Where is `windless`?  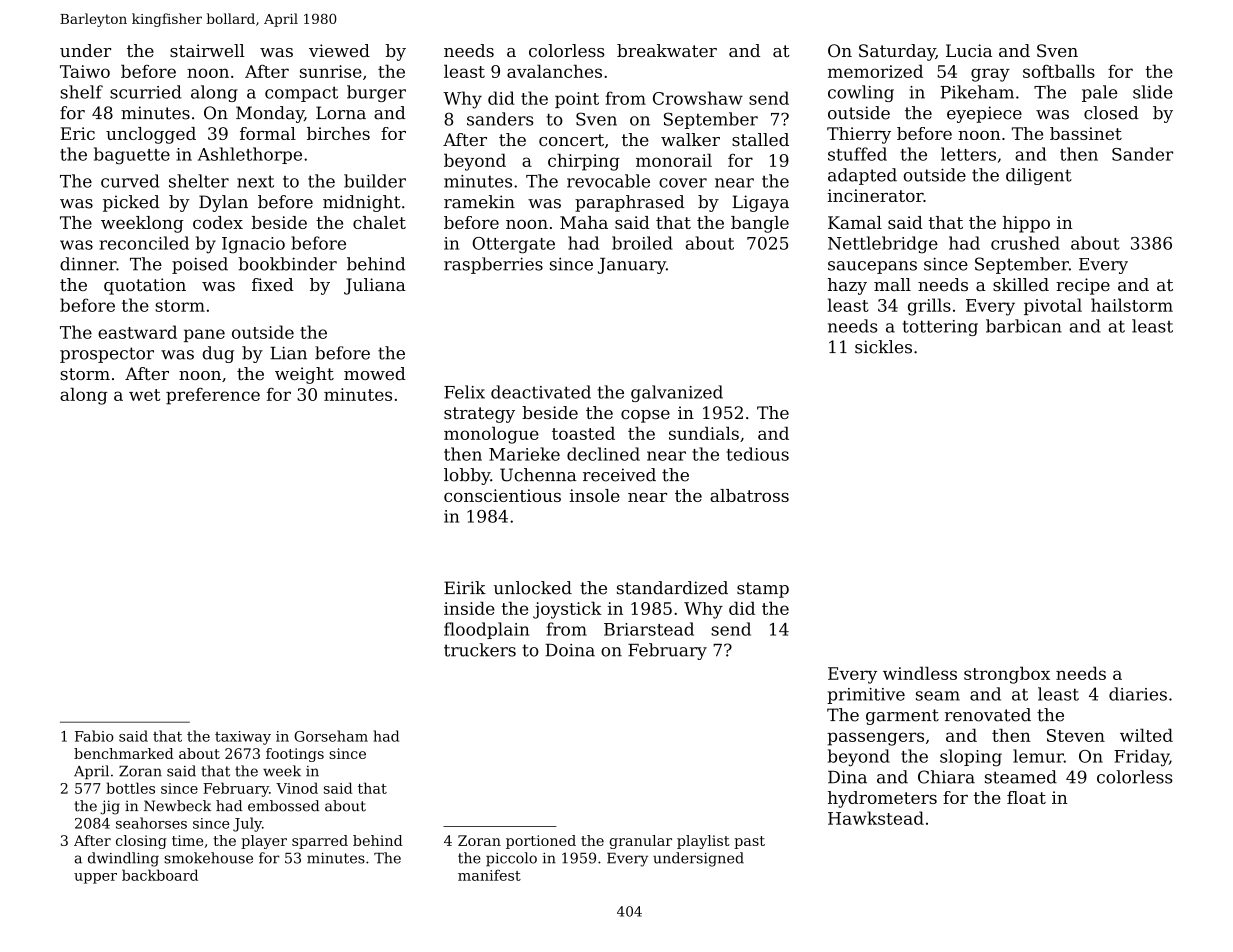
windless is located at coordinates (920, 673).
